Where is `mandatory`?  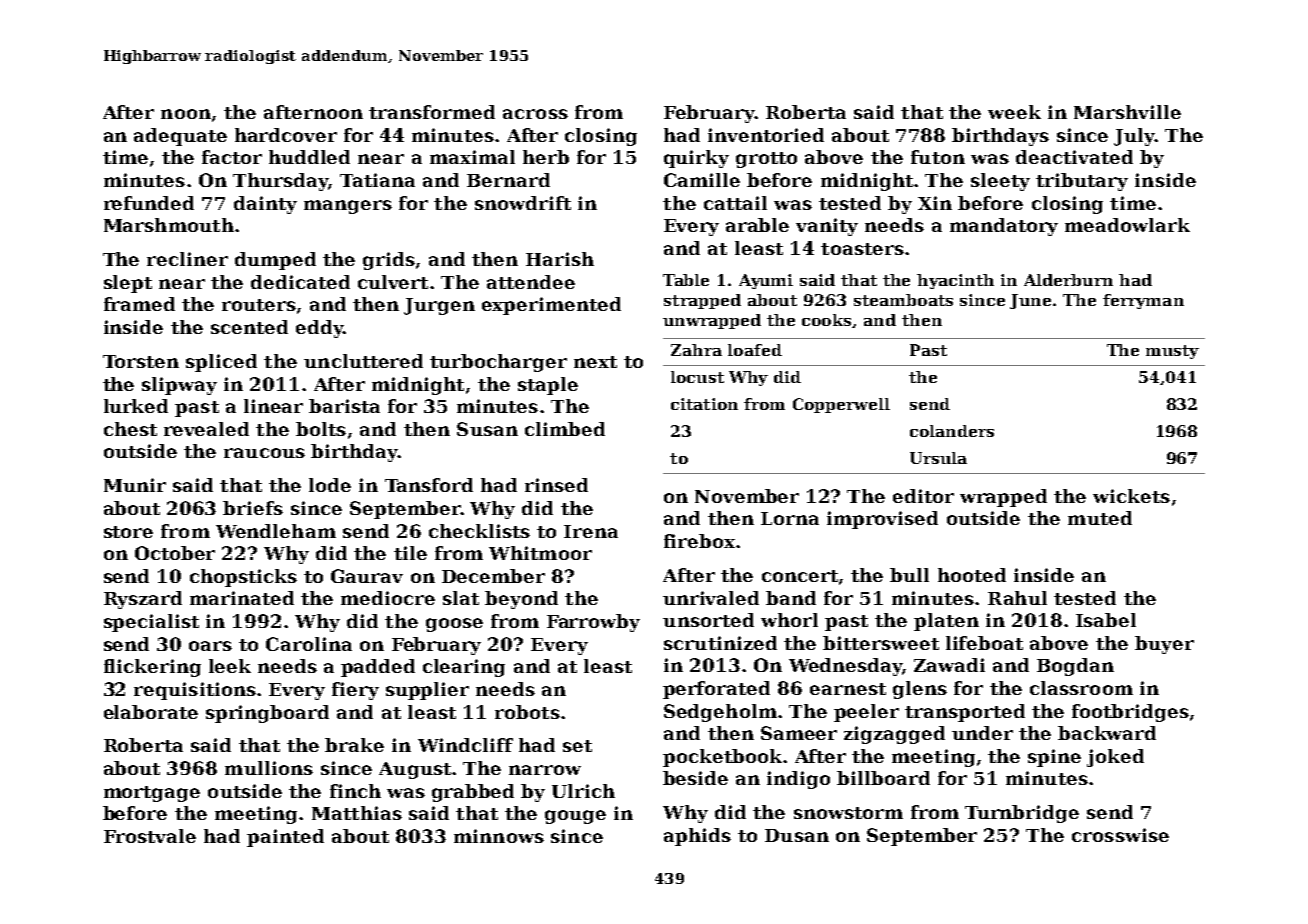
mandatory is located at coordinates (1004, 227).
